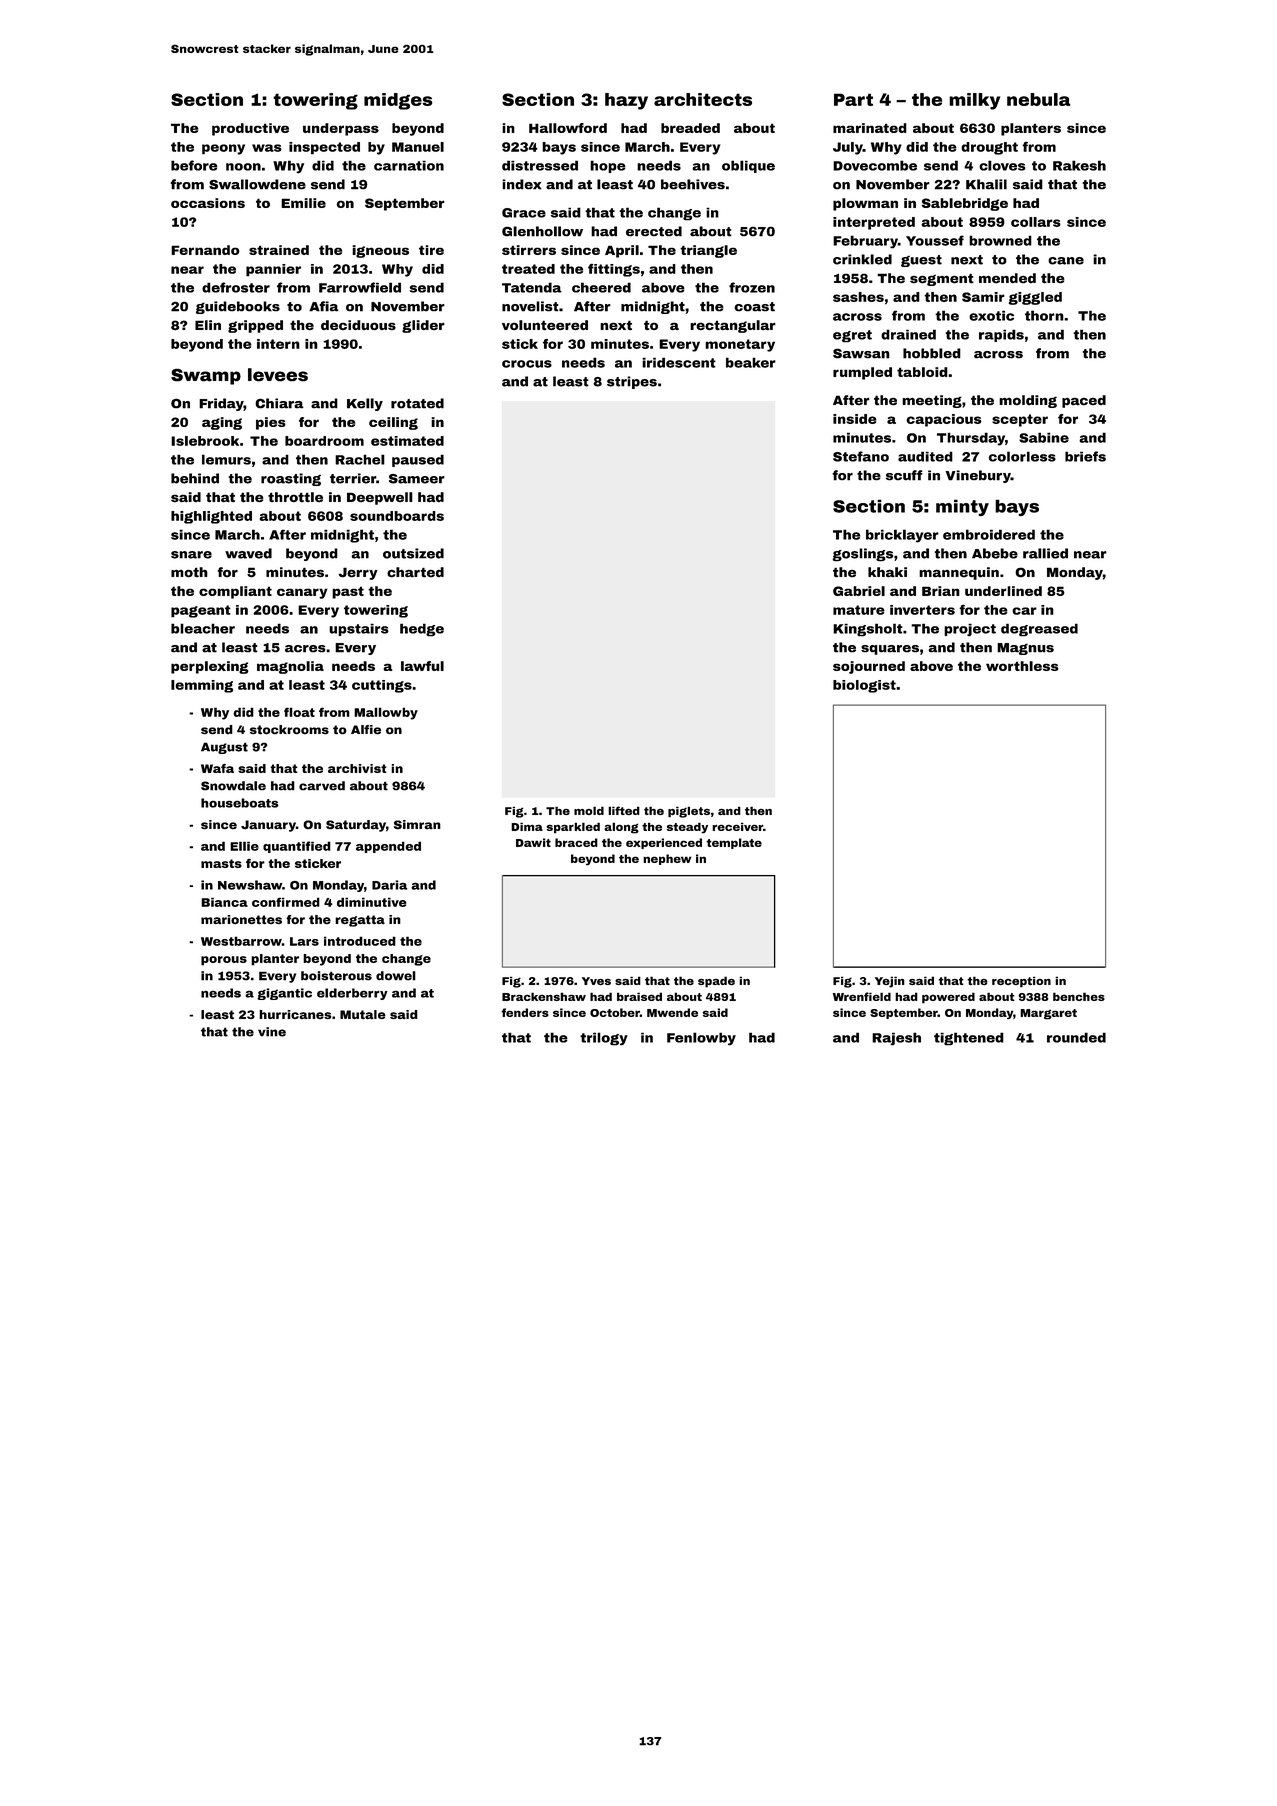 This image has width=1277, height=1806. What do you see at coordinates (224, 961) in the image?
I see `porous` at bounding box center [224, 961].
